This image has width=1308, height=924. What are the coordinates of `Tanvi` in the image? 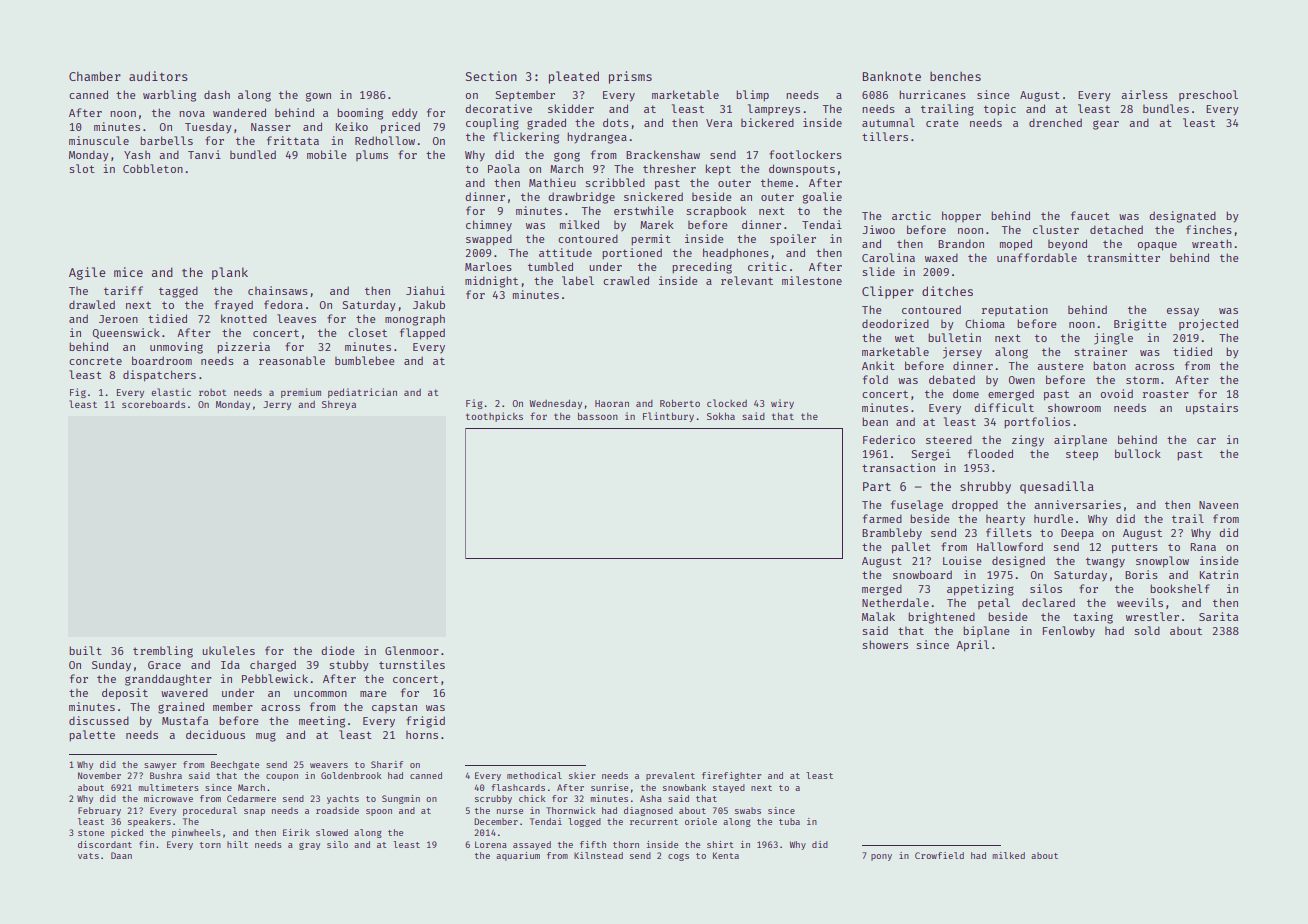 It's located at (204, 154).
